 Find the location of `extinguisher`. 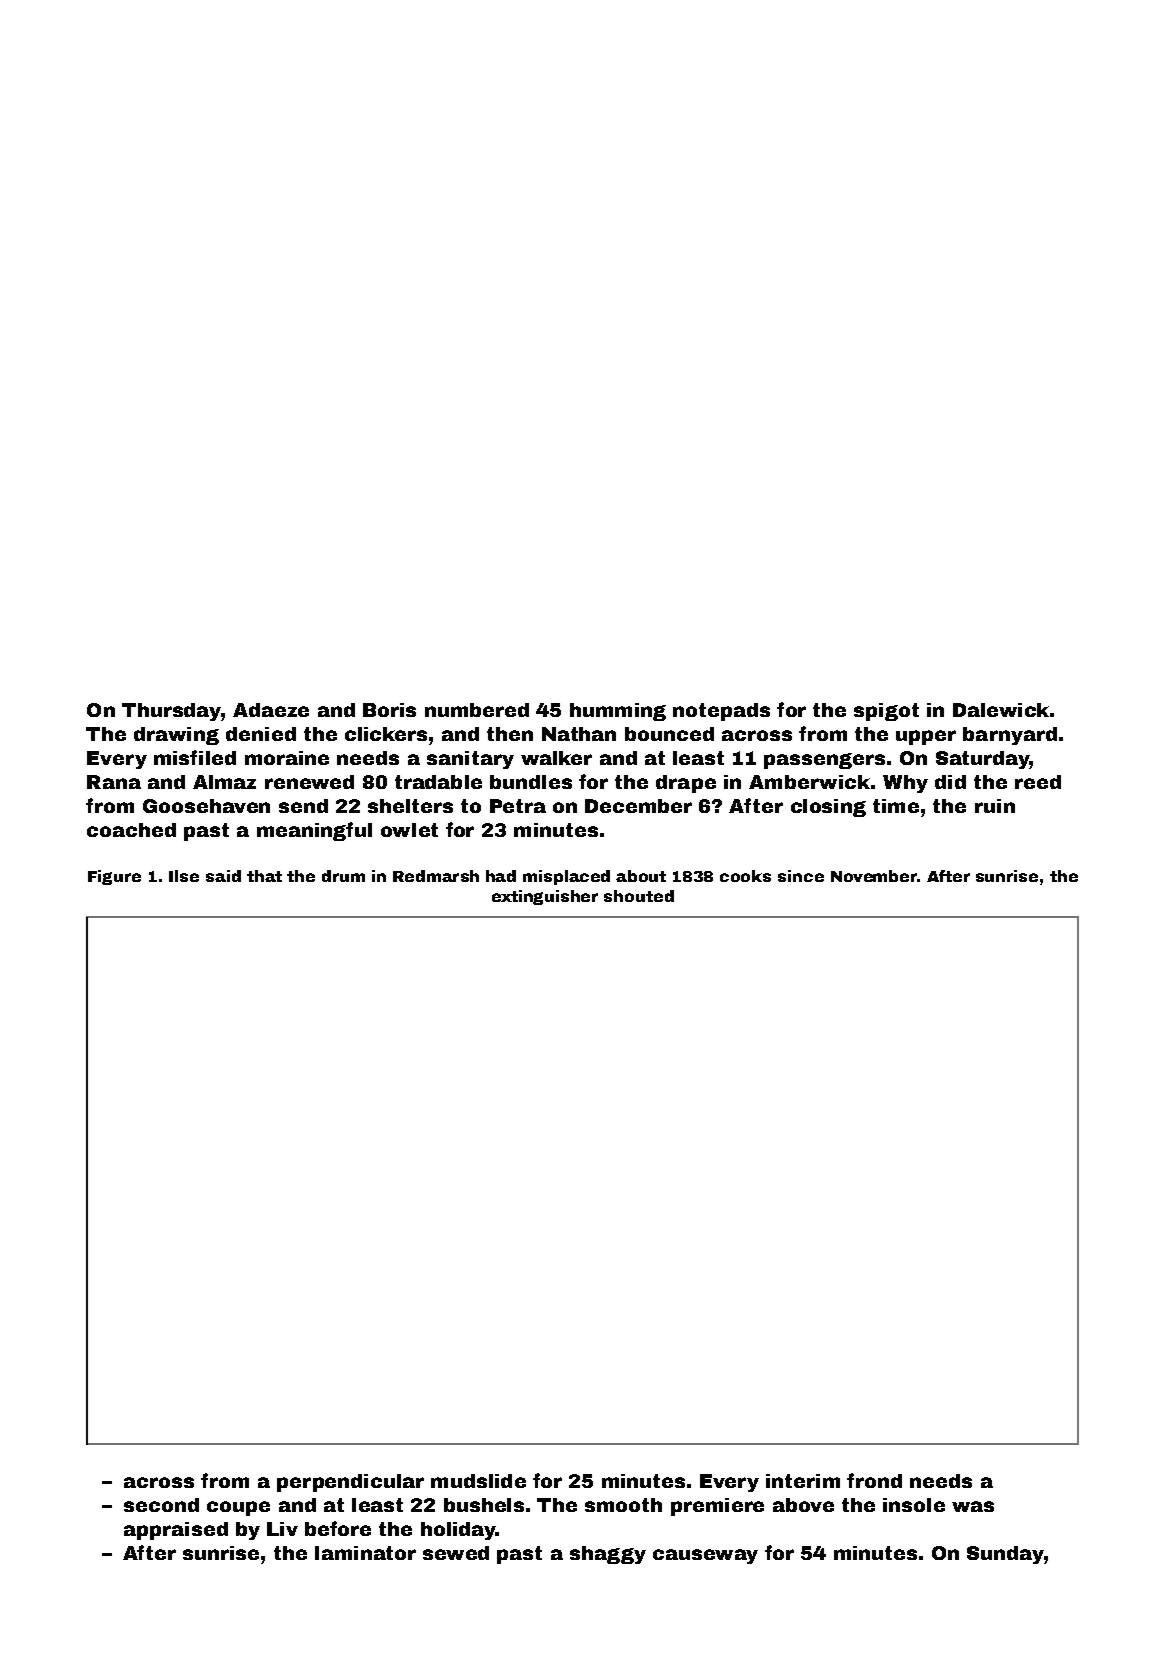

extinguisher is located at coordinates (545, 897).
